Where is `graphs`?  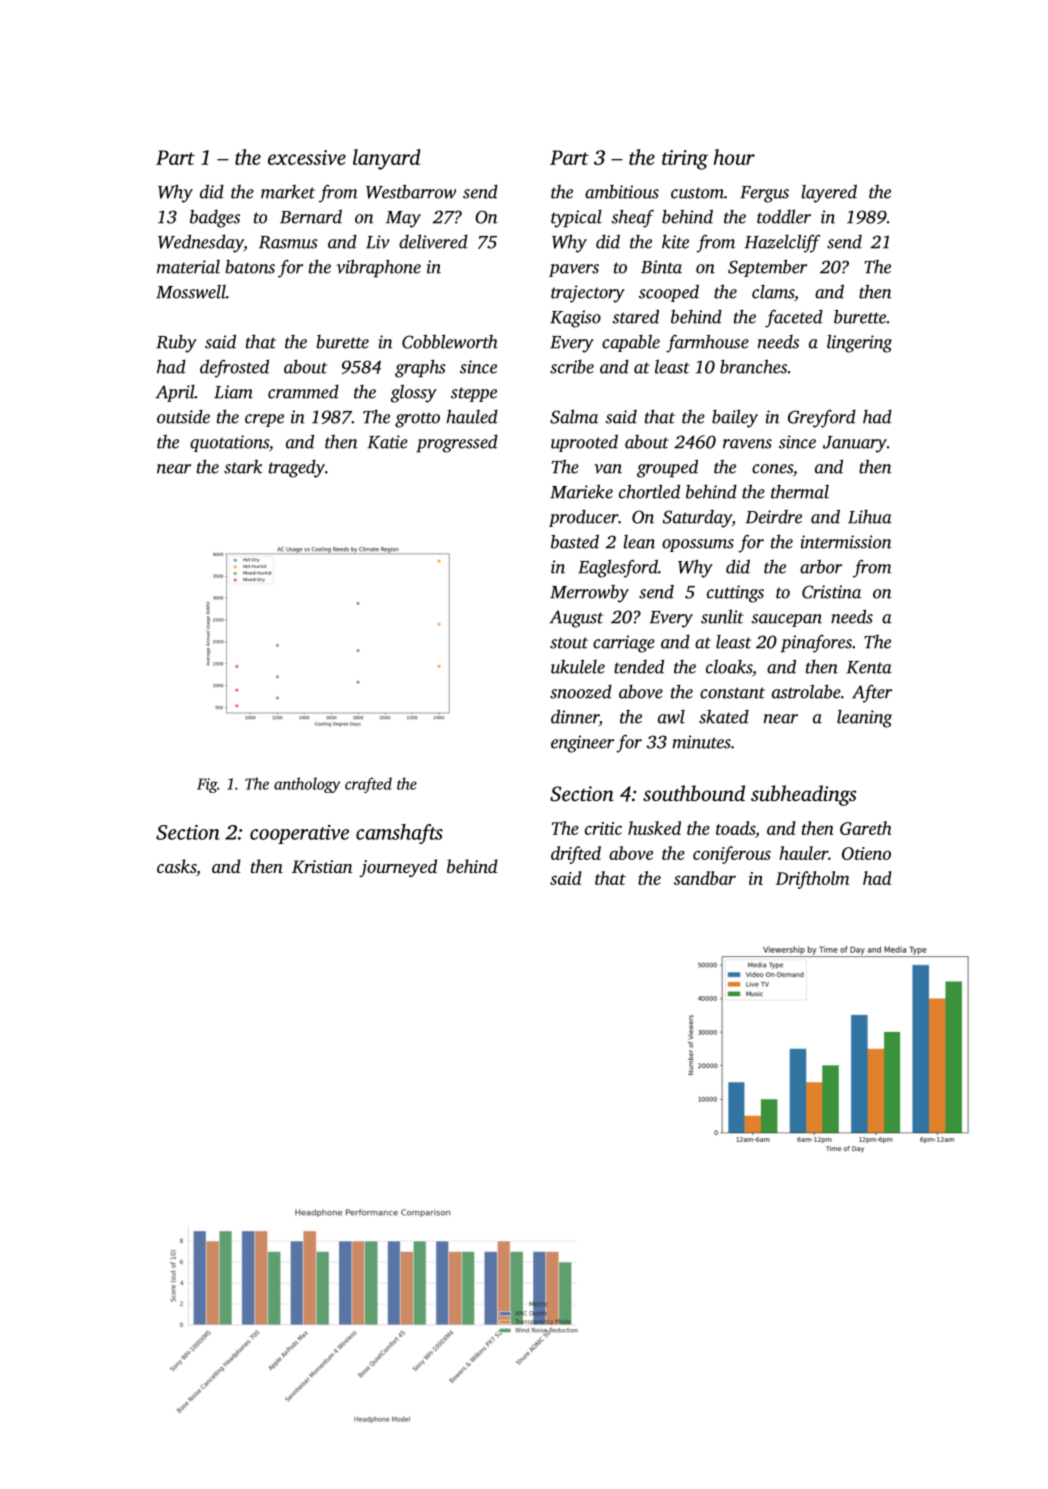
graphs is located at coordinates (420, 368).
